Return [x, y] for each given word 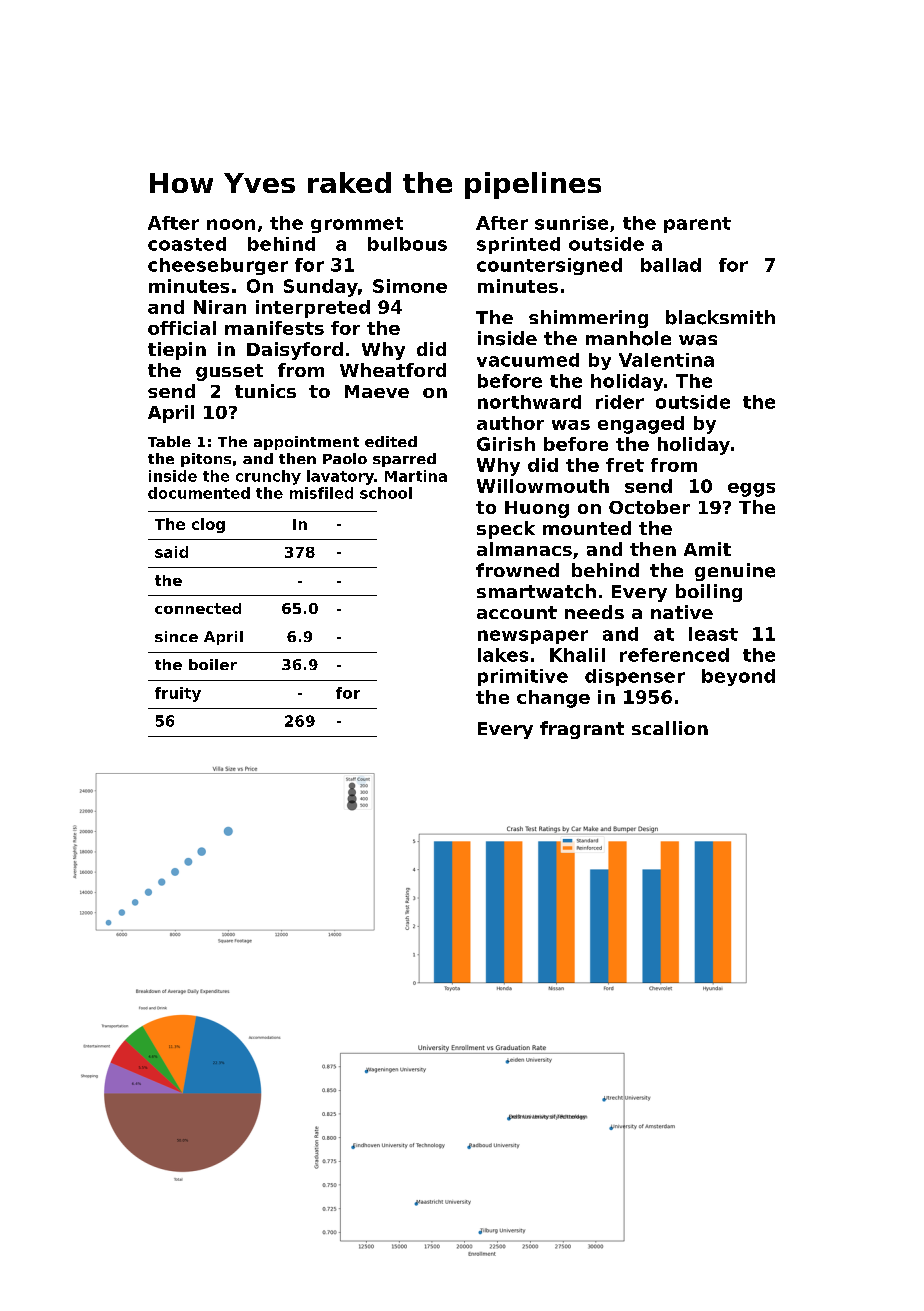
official [182, 328]
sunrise [571, 223]
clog [208, 525]
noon [231, 224]
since [176, 636]
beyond [738, 677]
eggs [751, 490]
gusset [229, 372]
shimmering [588, 319]
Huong [537, 509]
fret [625, 465]
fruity [178, 694]
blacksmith [720, 317]
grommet [357, 225]
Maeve [377, 391]
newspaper [533, 637]
